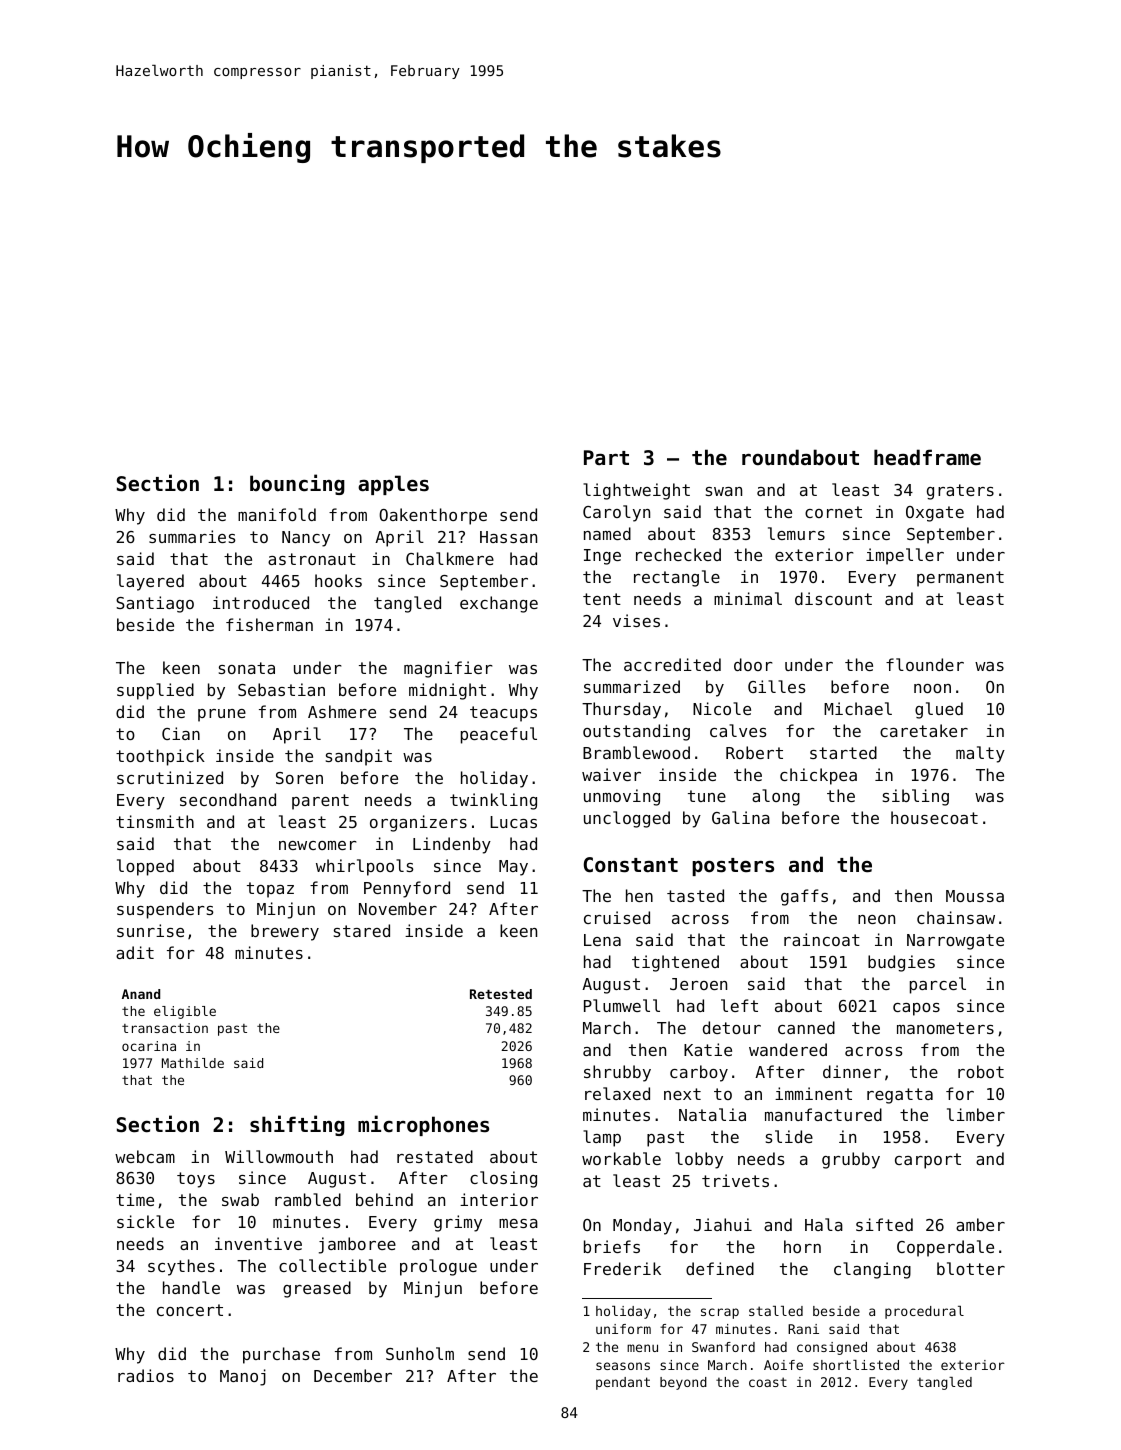 This screenshot has width=1121, height=1450. I want to click on introduced, so click(261, 602).
